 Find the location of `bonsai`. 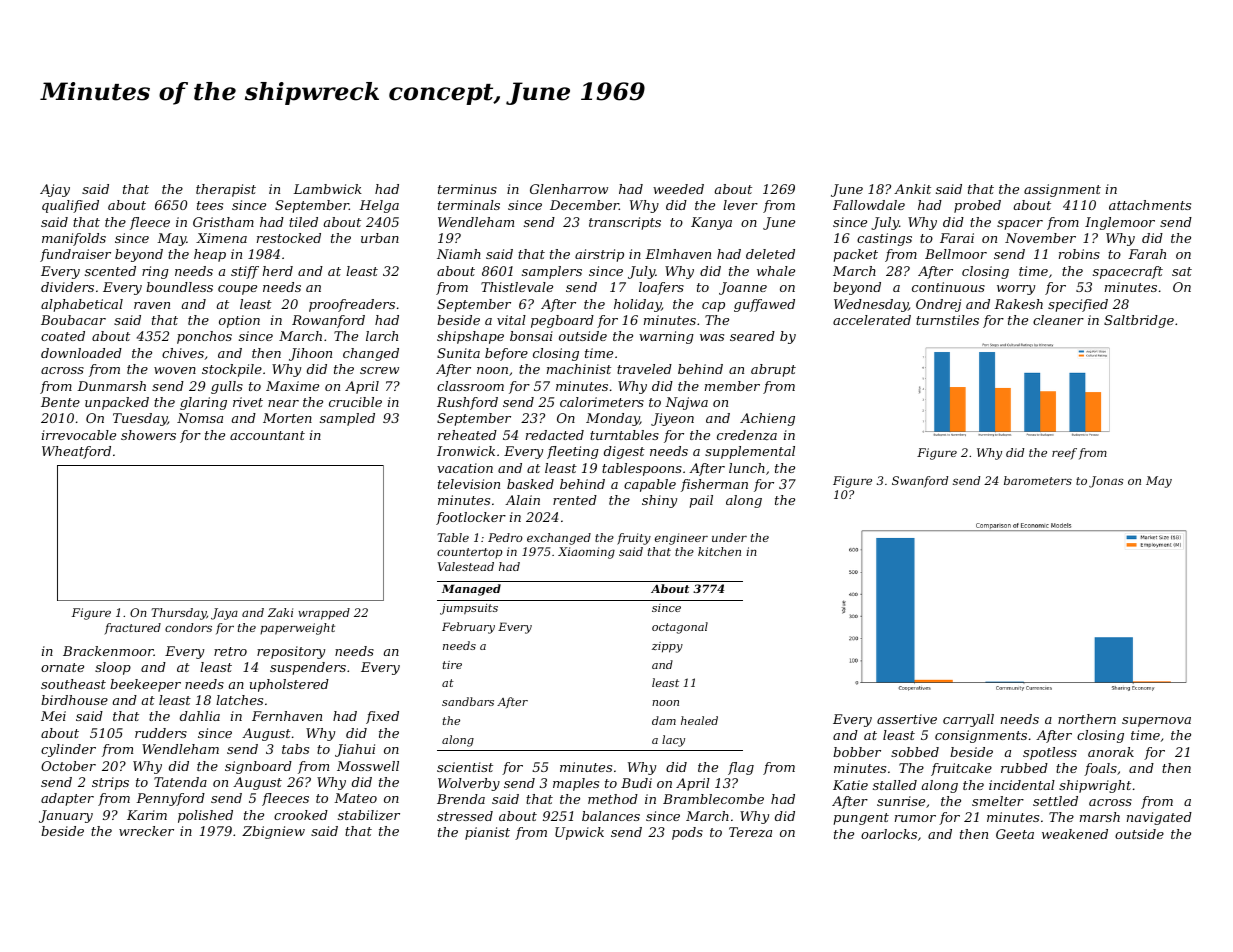

bonsai is located at coordinates (531, 336).
